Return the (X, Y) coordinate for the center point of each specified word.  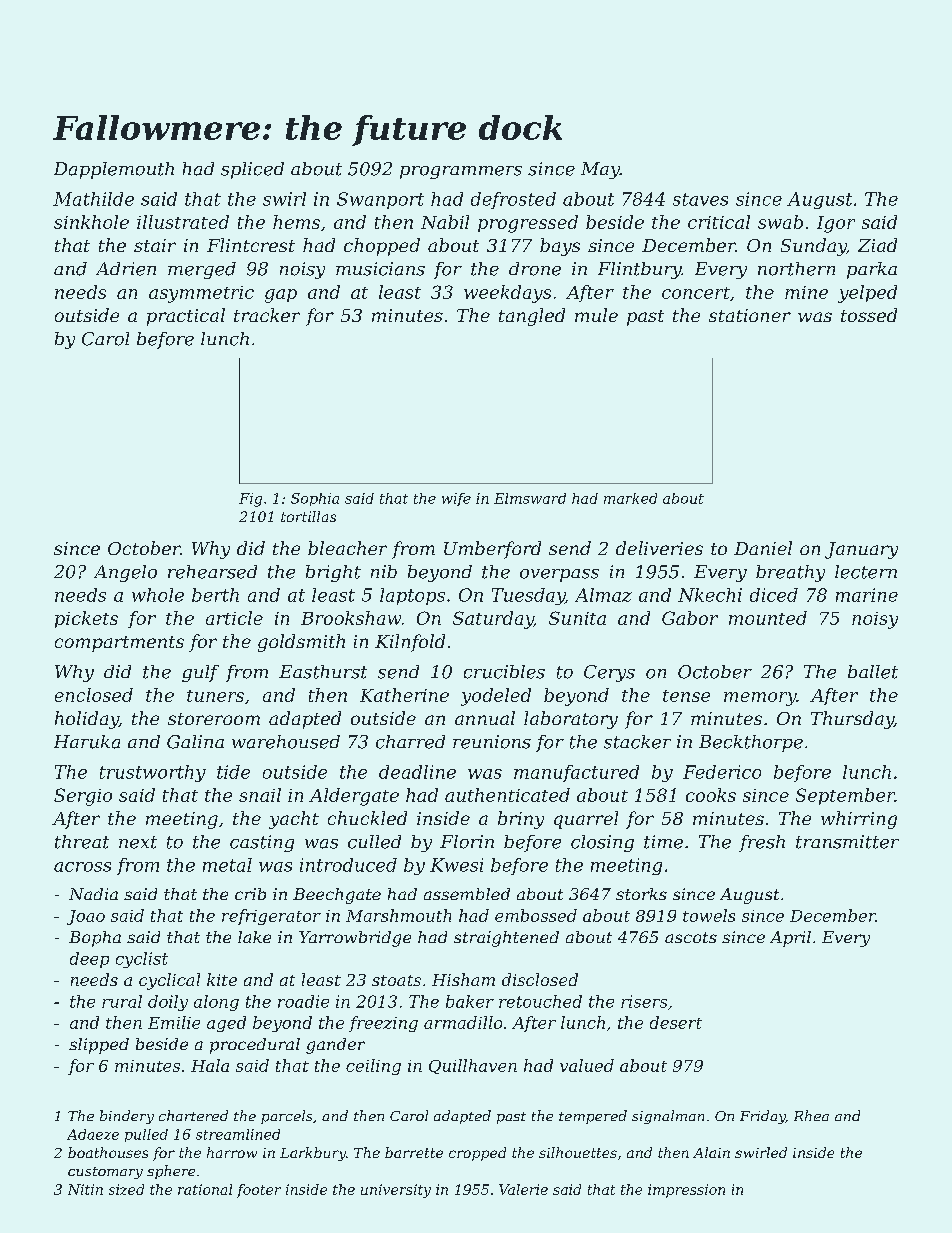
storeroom (214, 719)
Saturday (493, 620)
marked (630, 498)
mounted (768, 618)
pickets (86, 619)
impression (686, 1191)
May (600, 170)
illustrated (183, 222)
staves (700, 199)
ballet (873, 672)
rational (205, 1189)
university (396, 1191)
